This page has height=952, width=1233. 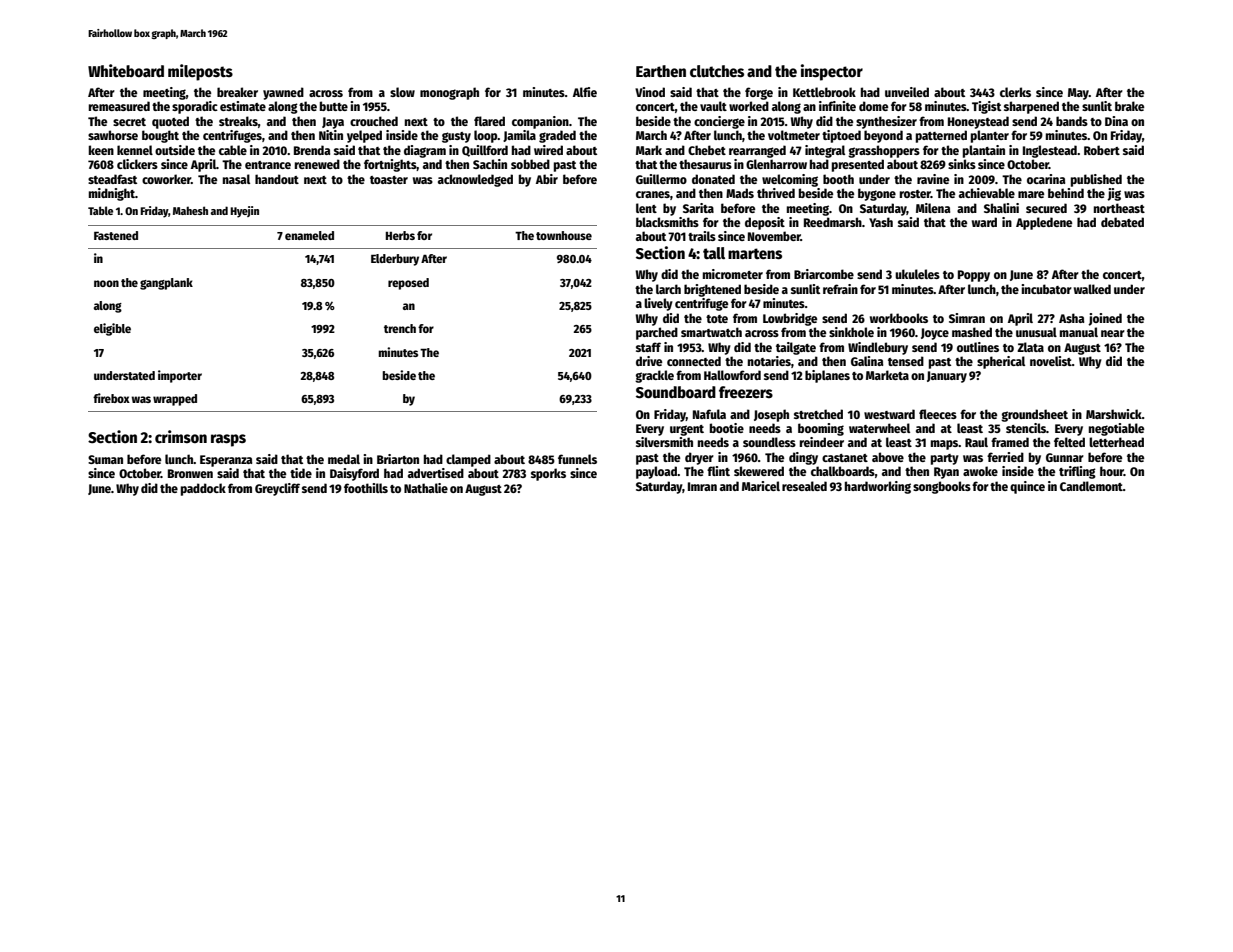 I want to click on Poppy, so click(x=974, y=276).
